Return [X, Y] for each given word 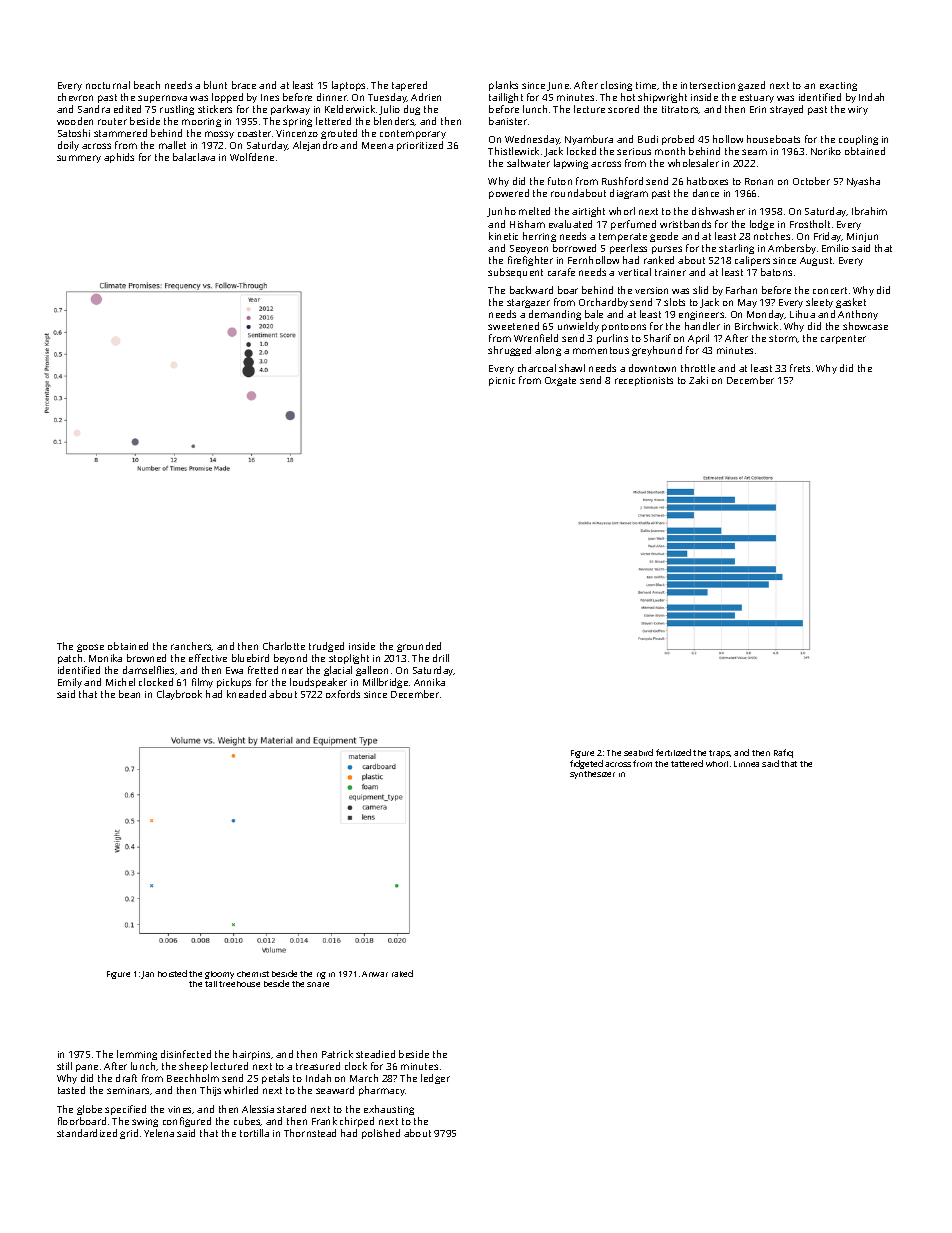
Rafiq [783, 753]
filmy [202, 683]
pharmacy [382, 1091]
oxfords [343, 694]
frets [800, 368]
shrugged [509, 351]
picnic [502, 381]
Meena [377, 145]
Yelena [159, 1133]
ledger [435, 1079]
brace [244, 85]
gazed [751, 86]
